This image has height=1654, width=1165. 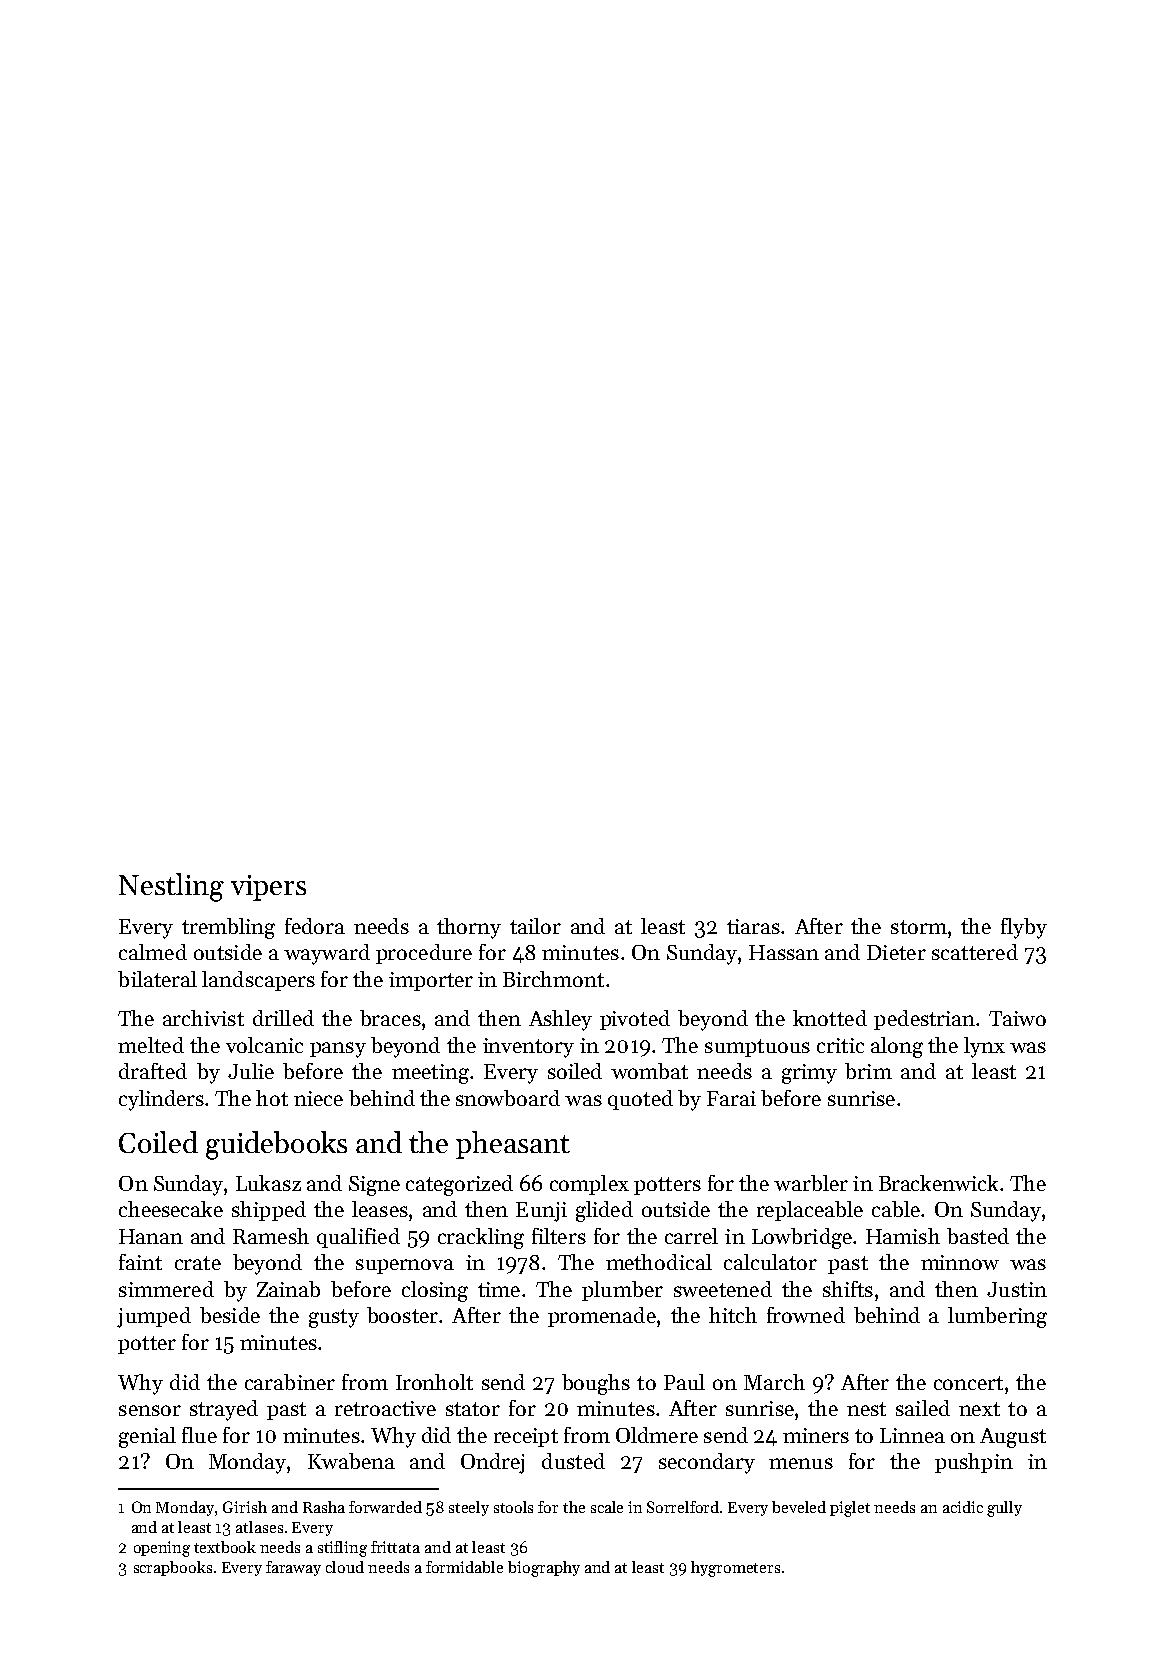 What do you see at coordinates (604, 1211) in the image?
I see `glided` at bounding box center [604, 1211].
